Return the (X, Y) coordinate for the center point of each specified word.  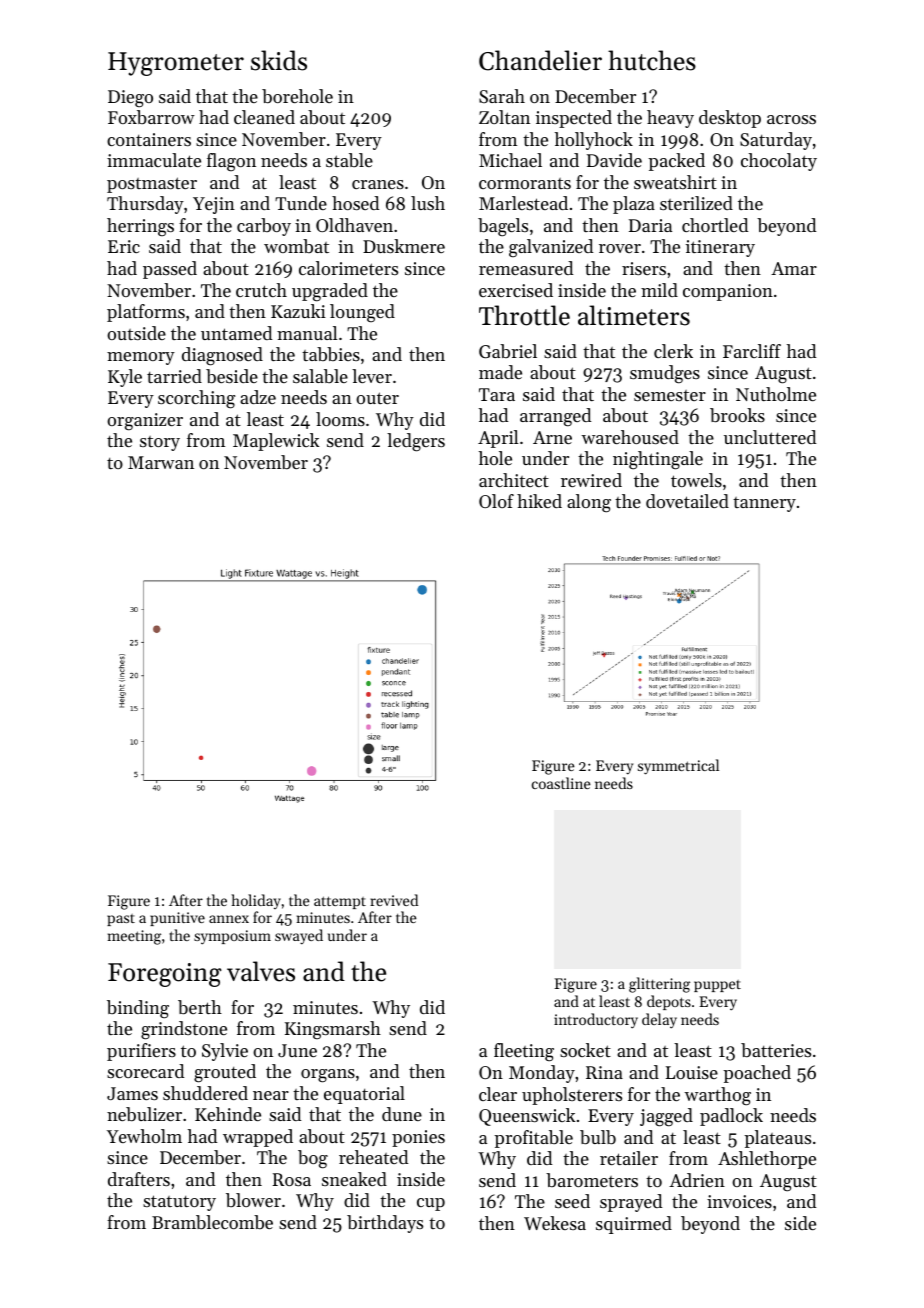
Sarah (502, 96)
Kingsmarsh (333, 1030)
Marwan (161, 462)
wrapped (258, 1138)
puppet (717, 986)
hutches (652, 60)
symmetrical (678, 767)
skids (279, 60)
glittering (659, 985)
